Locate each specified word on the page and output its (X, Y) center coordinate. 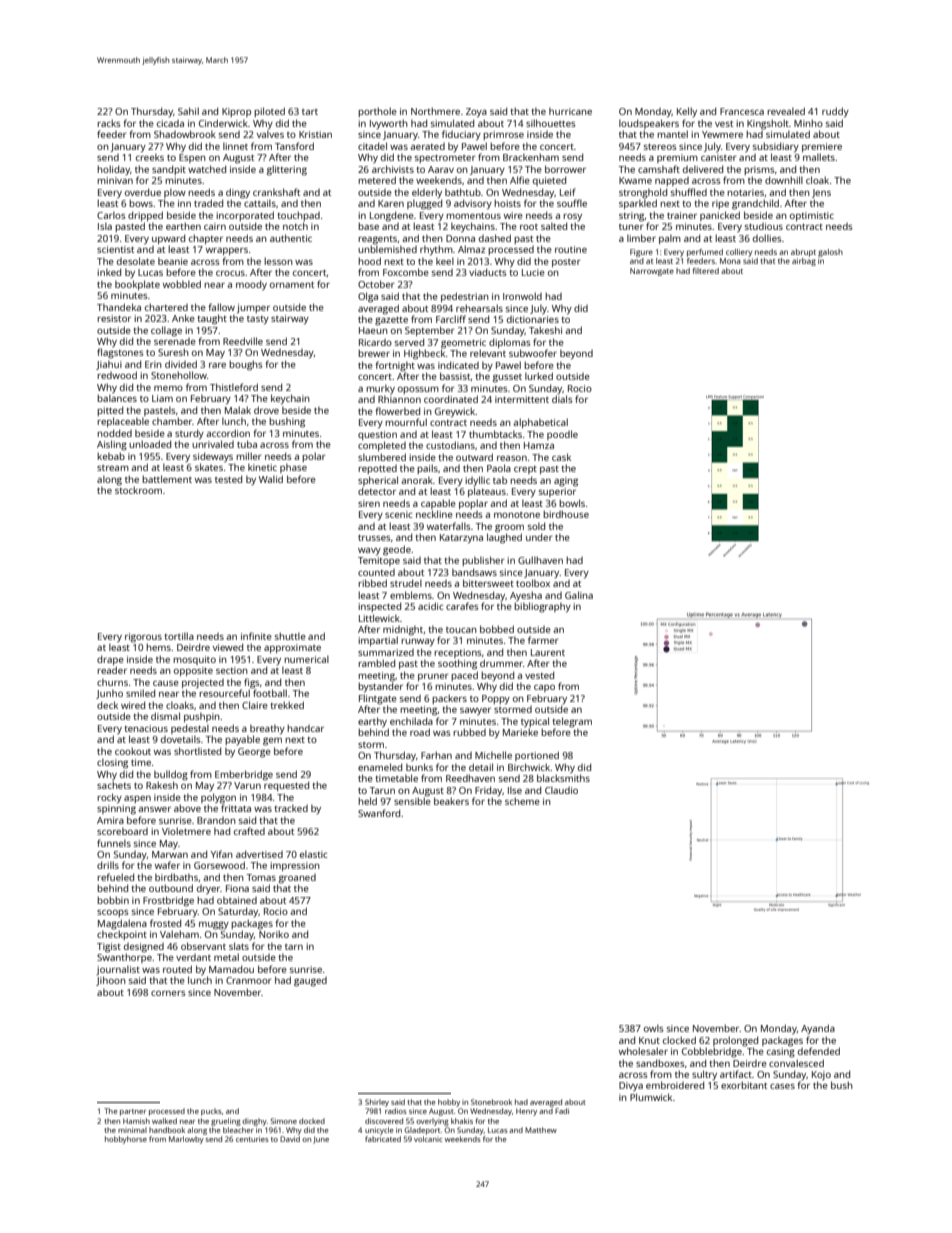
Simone (284, 1121)
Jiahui (109, 365)
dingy (238, 193)
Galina (579, 595)
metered (377, 180)
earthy (372, 722)
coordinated (451, 399)
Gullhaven (540, 560)
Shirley (377, 1103)
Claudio (561, 790)
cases (782, 1086)
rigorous (143, 638)
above (187, 808)
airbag (804, 262)
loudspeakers (649, 124)
